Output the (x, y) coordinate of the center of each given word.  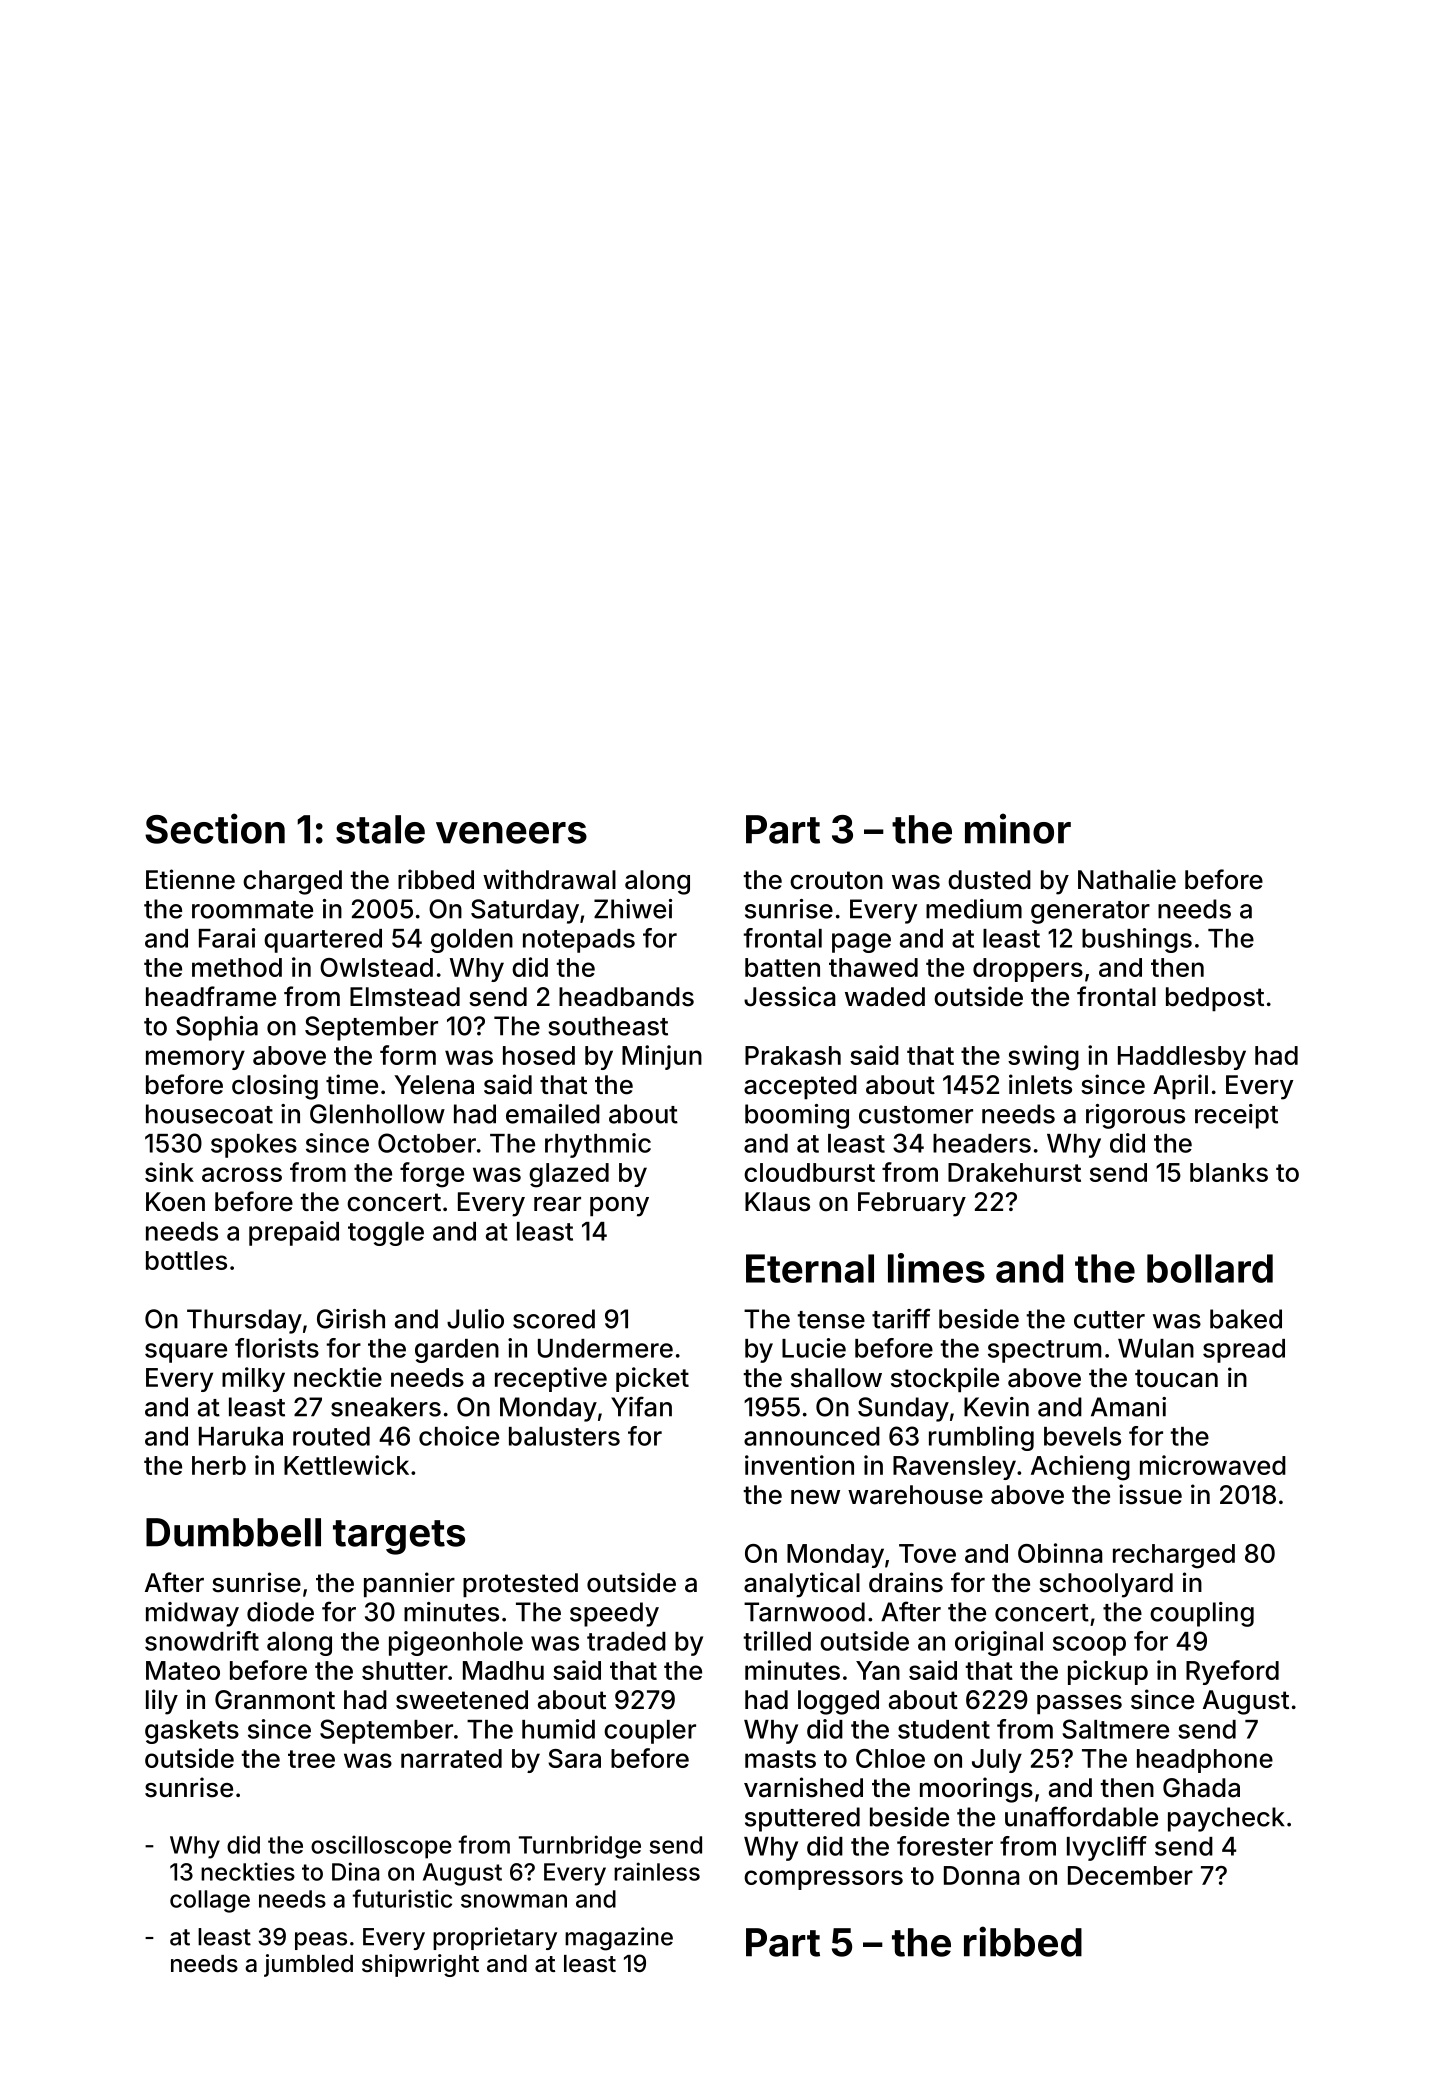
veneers (511, 833)
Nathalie (1127, 879)
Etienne (190, 879)
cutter (1109, 1320)
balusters (564, 1436)
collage (210, 1901)
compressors (823, 1880)
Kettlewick (346, 1465)
